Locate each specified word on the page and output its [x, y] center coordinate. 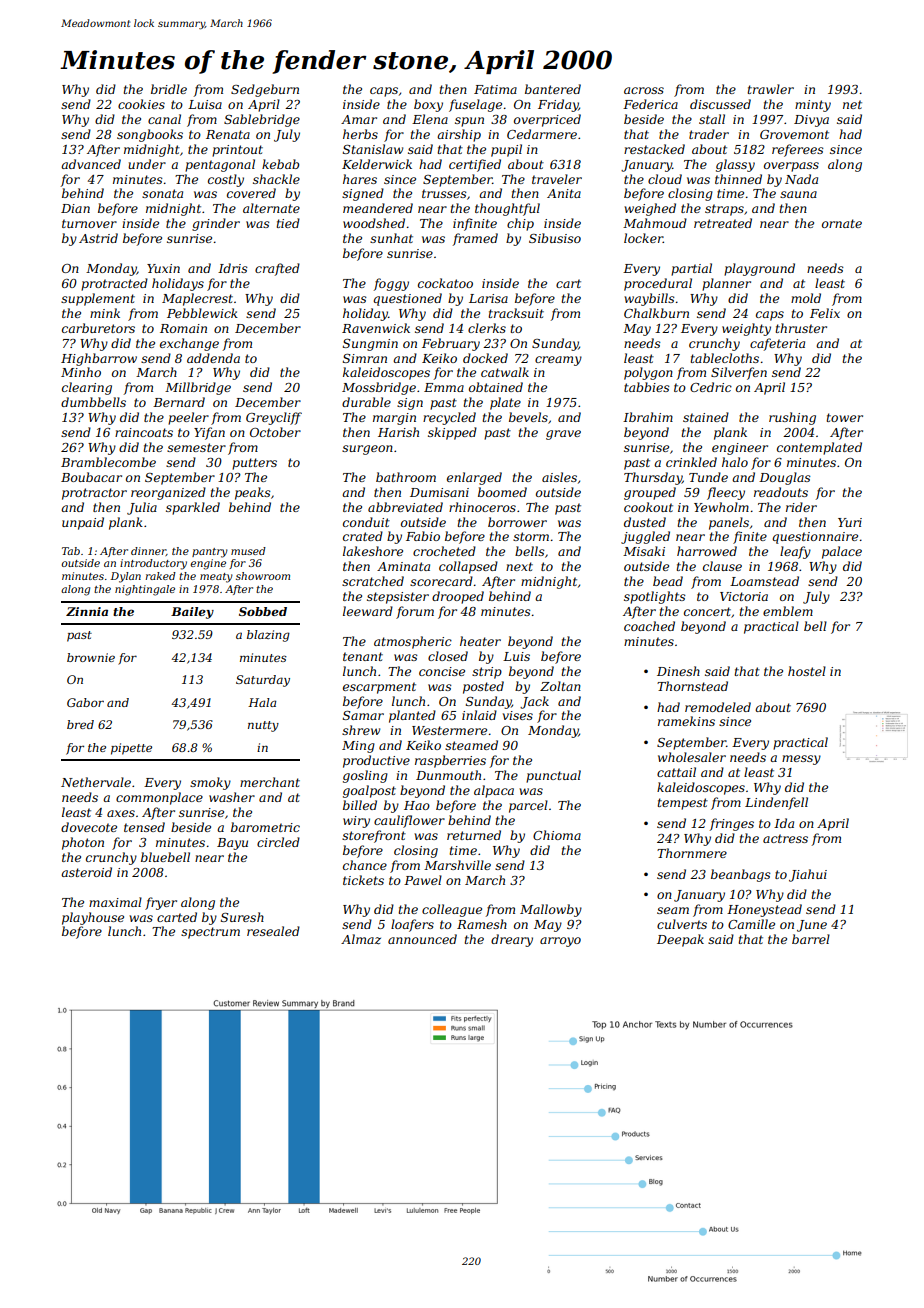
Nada [801, 179]
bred [80, 724]
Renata [228, 134]
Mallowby [551, 910]
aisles [559, 477]
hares [360, 179]
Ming [358, 747]
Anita [564, 193]
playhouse [93, 918]
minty [813, 106]
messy [801, 760]
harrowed [707, 551]
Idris [233, 268]
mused [248, 551]
